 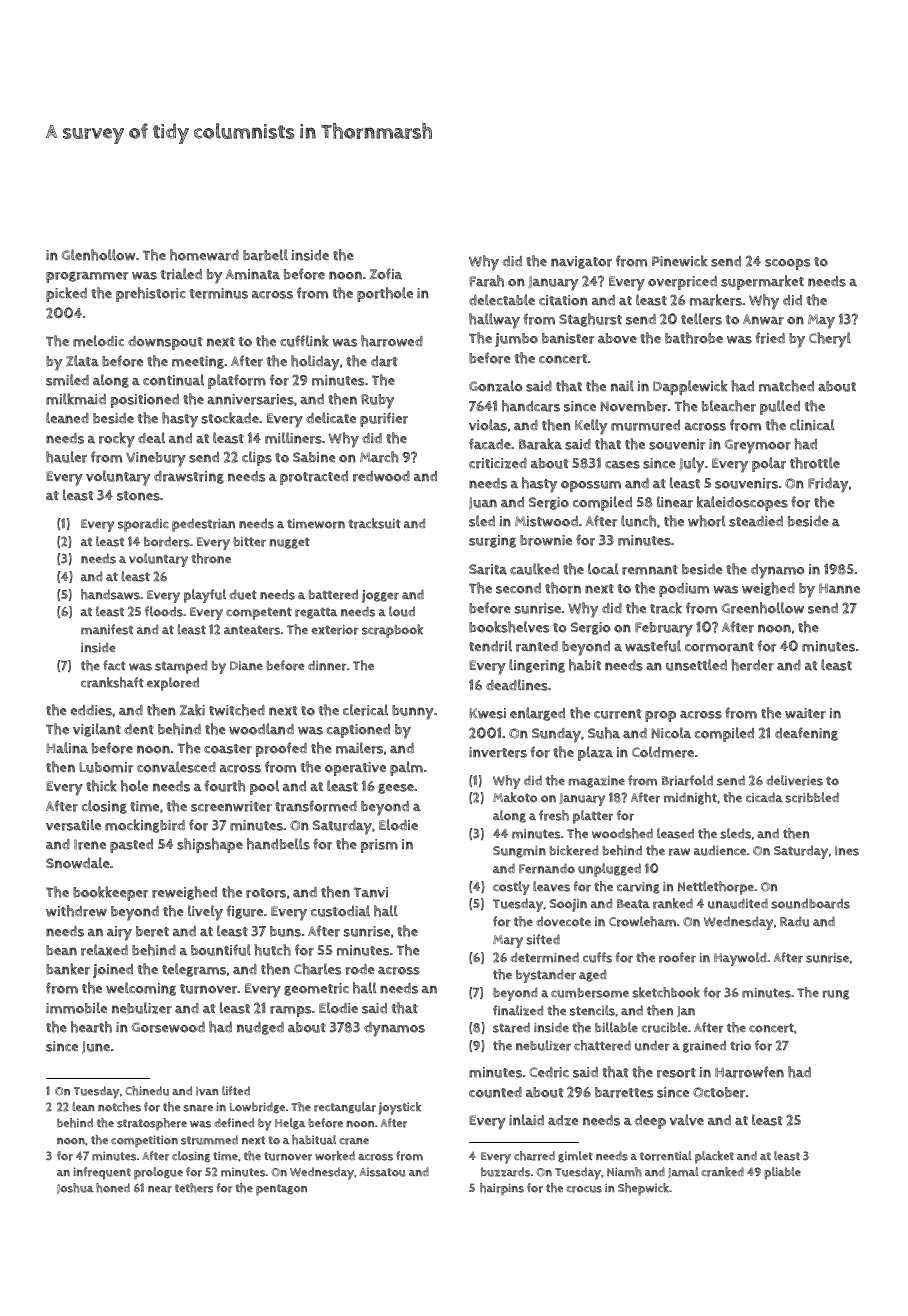 I want to click on picked, so click(x=66, y=294).
